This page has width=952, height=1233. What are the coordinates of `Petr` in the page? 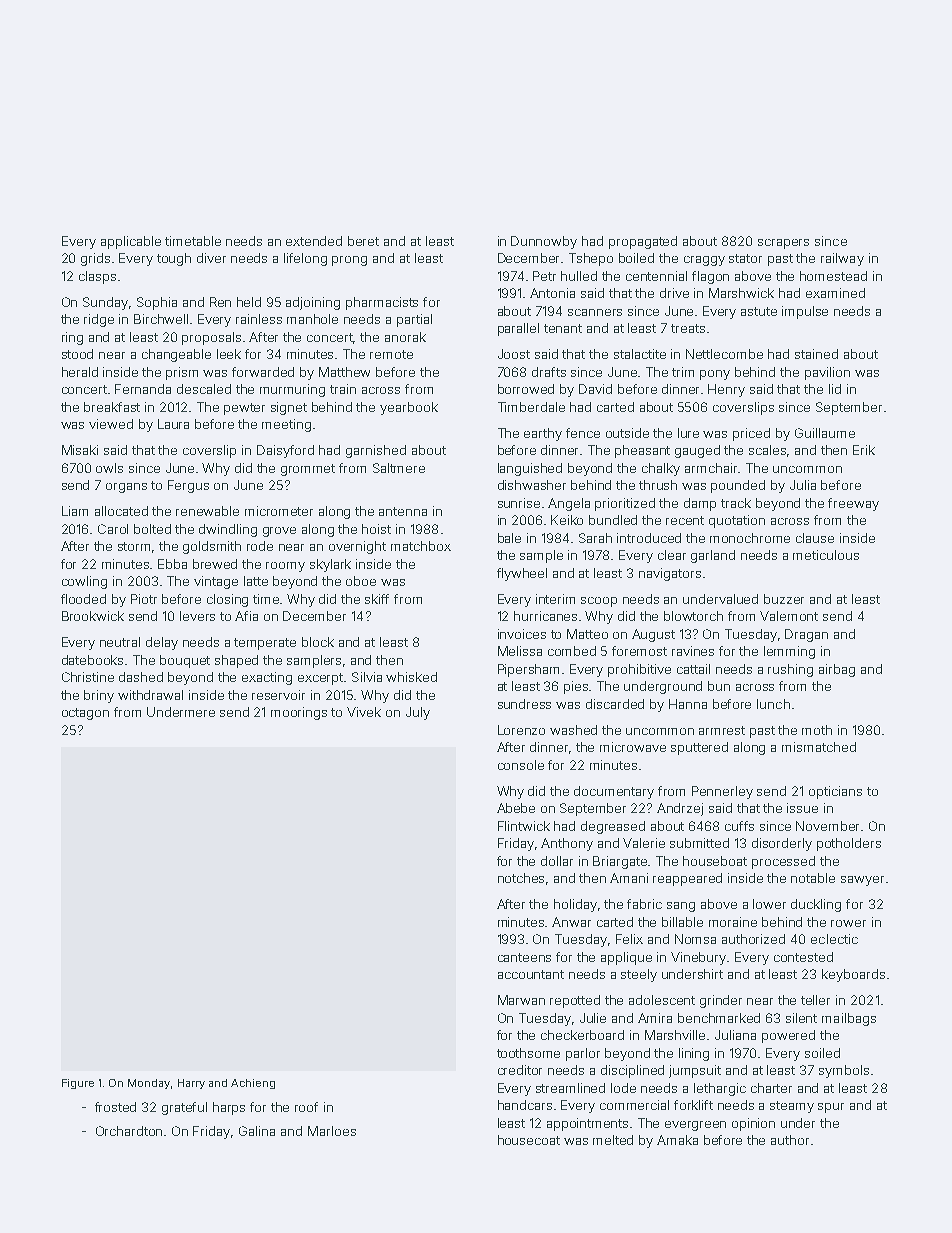 It's located at (544, 276).
